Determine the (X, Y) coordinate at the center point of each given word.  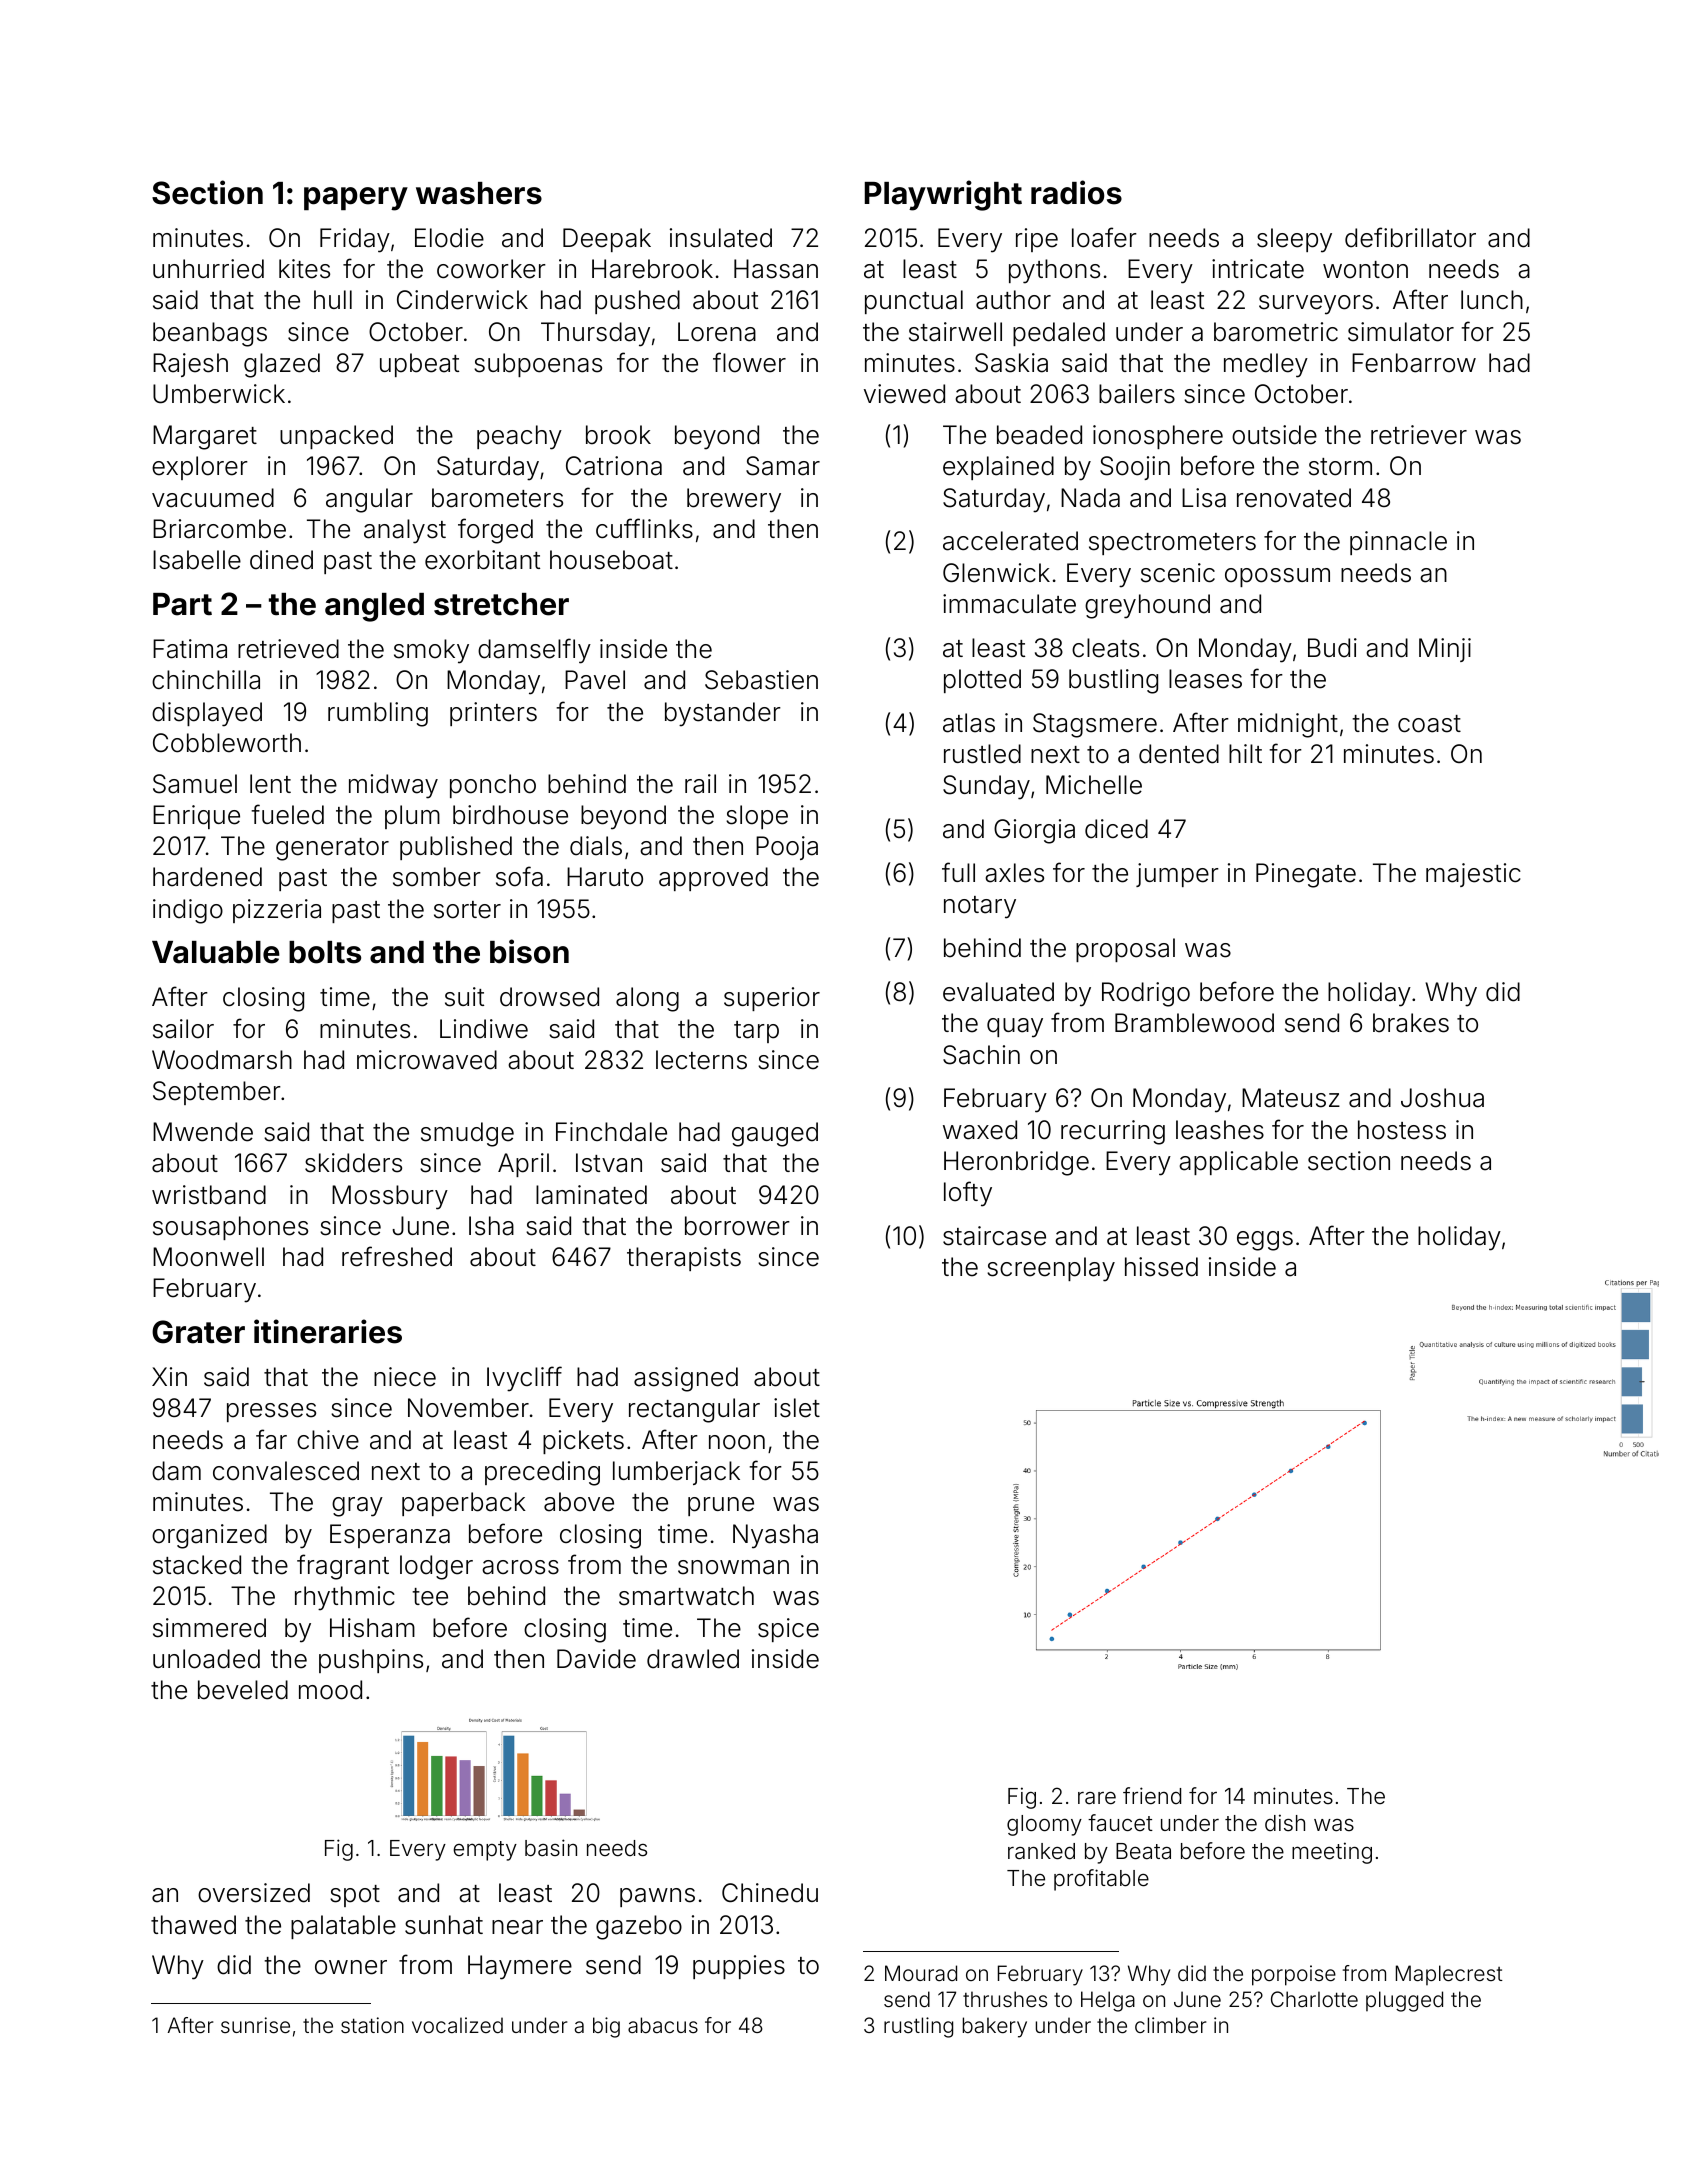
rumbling (378, 714)
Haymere (520, 1967)
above (579, 1502)
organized (209, 1536)
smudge (467, 1134)
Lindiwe (484, 1029)
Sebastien (761, 680)
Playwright (943, 195)
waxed (980, 1130)
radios (1076, 192)
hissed (1161, 1267)
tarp (756, 1032)
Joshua (1442, 1098)
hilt (1245, 753)
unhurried (208, 269)
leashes (1220, 1130)
